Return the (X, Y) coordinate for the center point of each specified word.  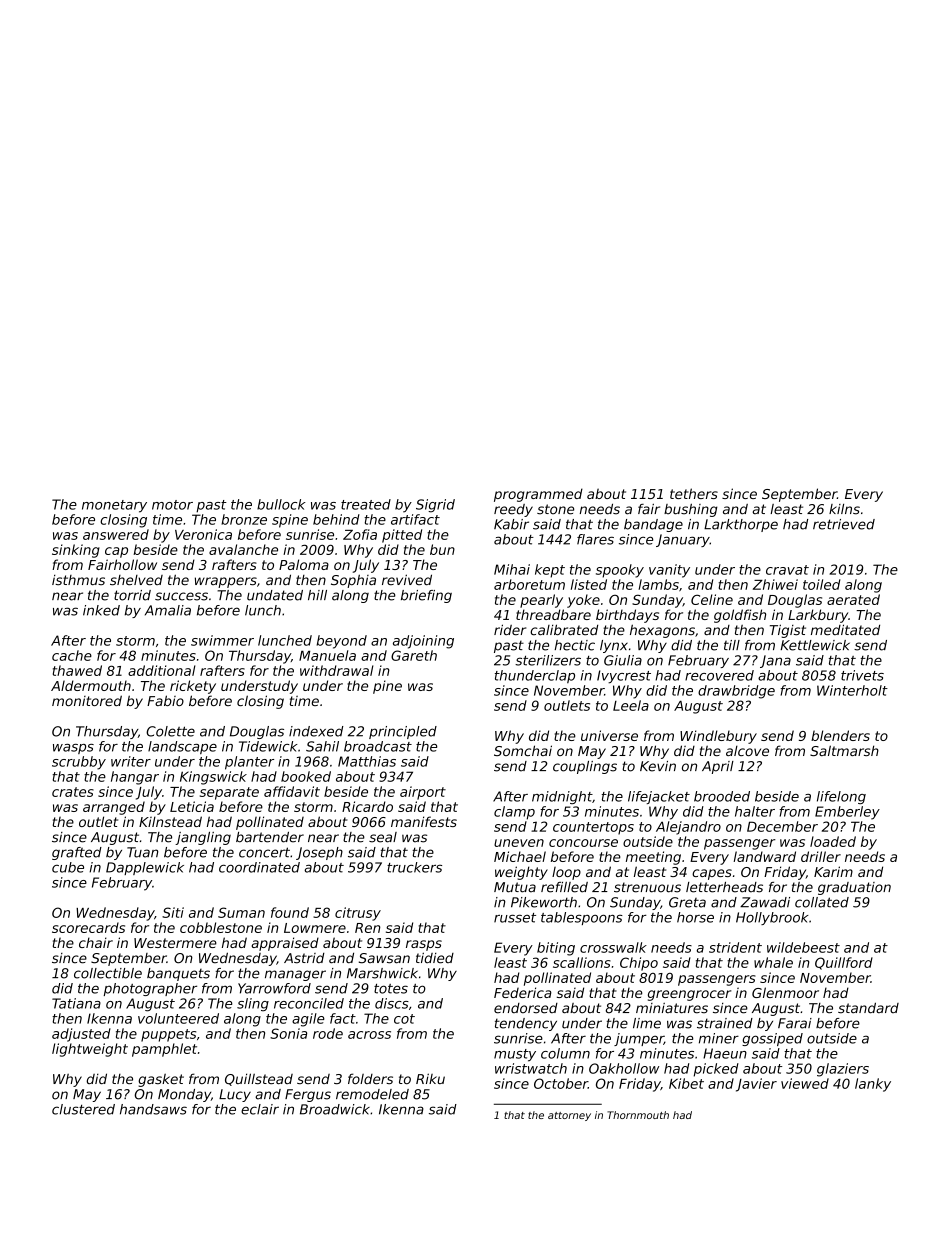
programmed (538, 495)
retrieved (844, 524)
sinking (76, 551)
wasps (73, 749)
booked (306, 776)
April (718, 767)
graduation (854, 888)
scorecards (88, 927)
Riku (430, 1078)
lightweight (90, 1050)
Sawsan (384, 958)
